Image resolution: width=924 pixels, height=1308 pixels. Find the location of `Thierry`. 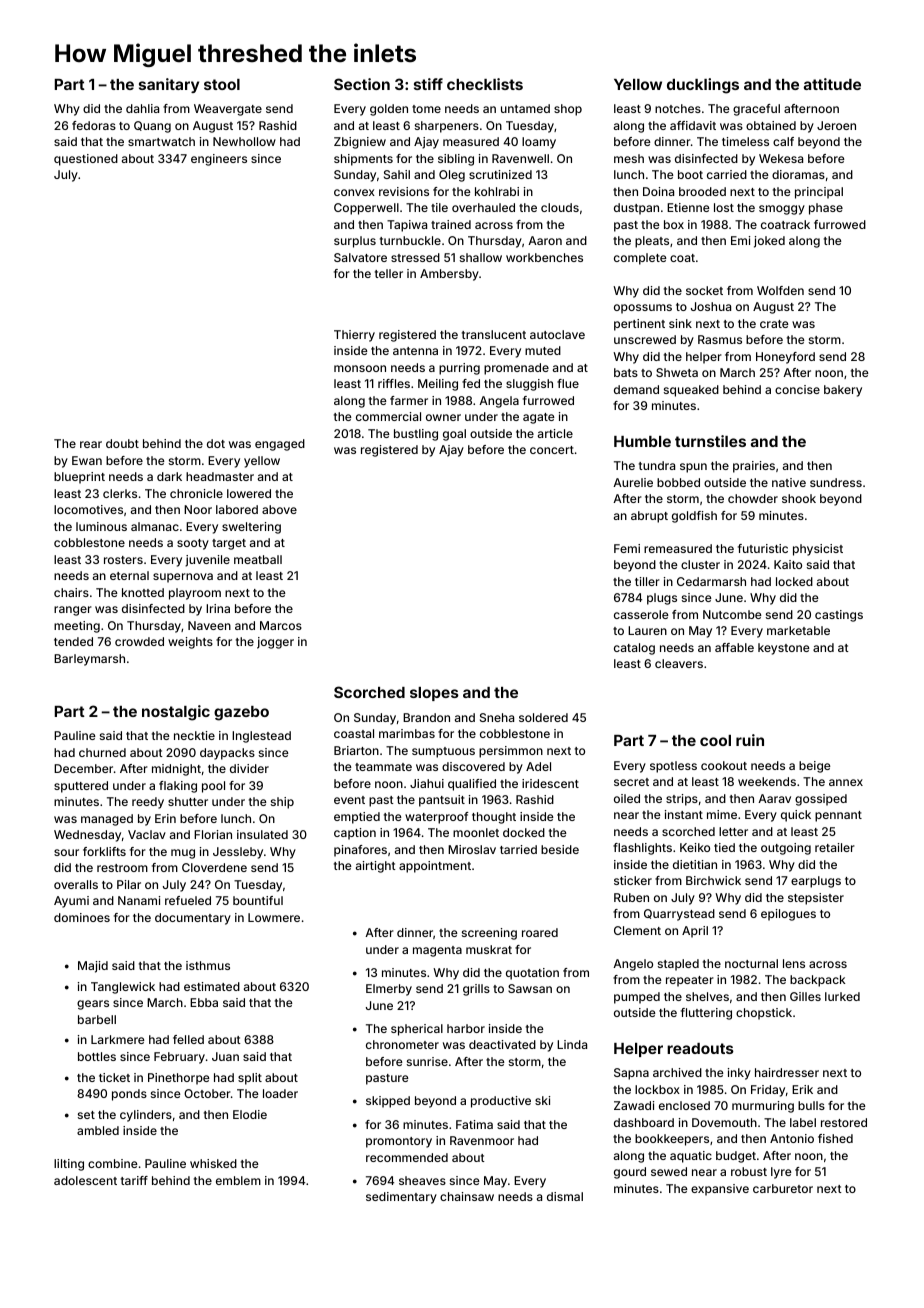

Thierry is located at coordinates (354, 336).
